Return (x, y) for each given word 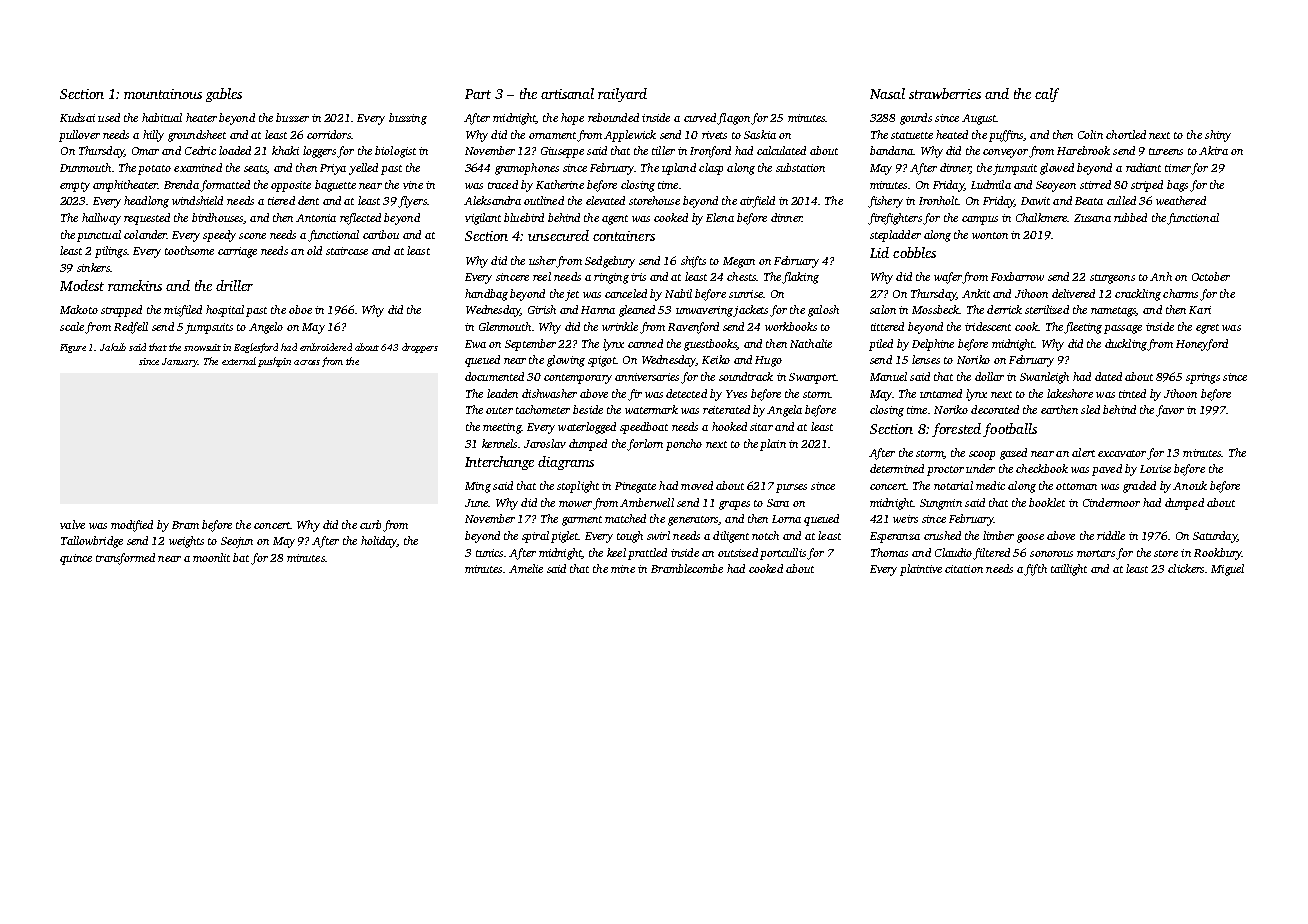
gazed (1013, 454)
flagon (733, 119)
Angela (784, 411)
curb (370, 524)
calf (1047, 95)
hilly (153, 136)
